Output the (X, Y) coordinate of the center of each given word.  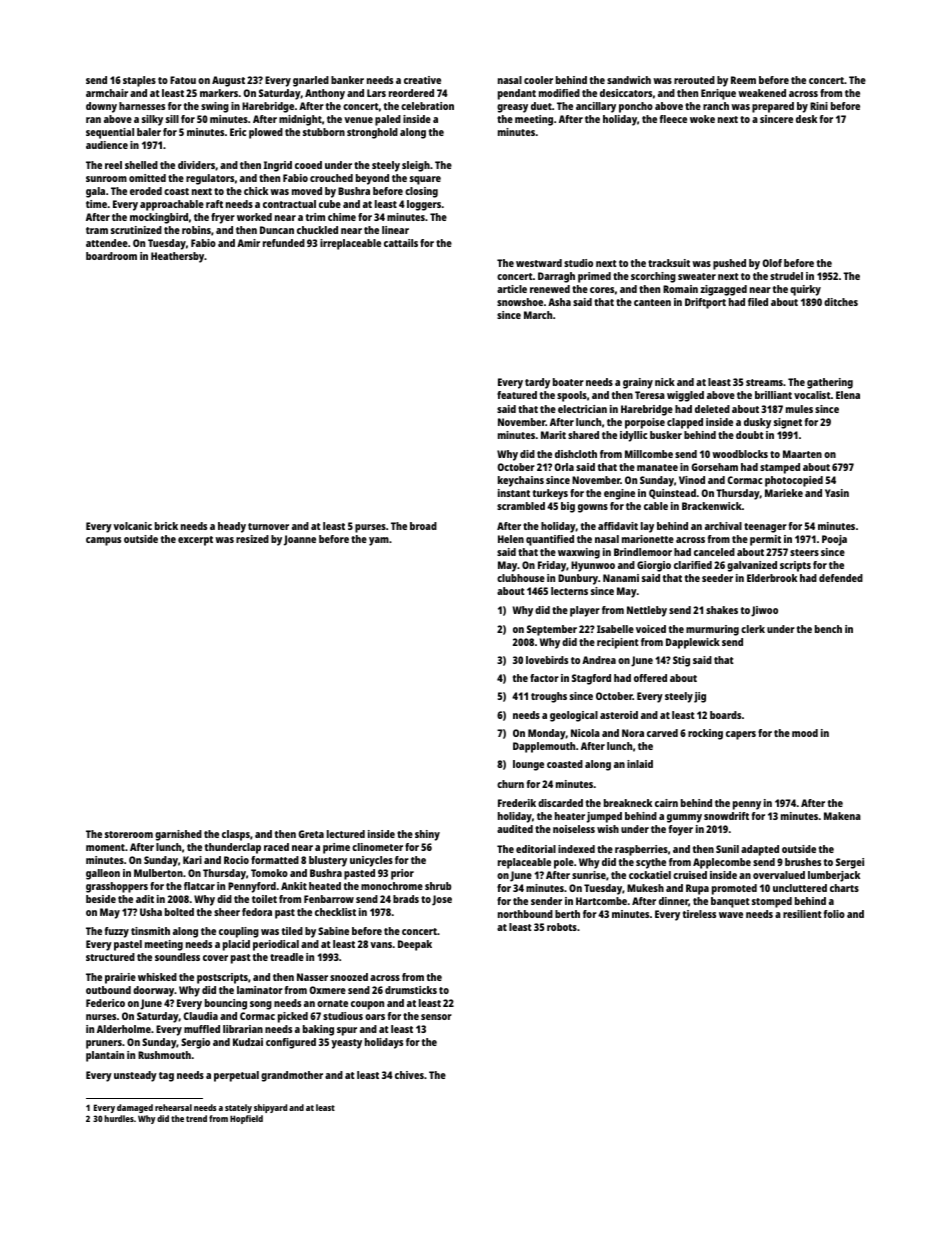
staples (139, 81)
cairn (666, 803)
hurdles (119, 1118)
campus (103, 541)
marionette (648, 539)
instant (514, 493)
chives (409, 1075)
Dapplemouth (544, 747)
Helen (511, 539)
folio (834, 914)
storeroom (129, 834)
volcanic (132, 526)
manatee (657, 467)
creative (422, 80)
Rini (819, 106)
